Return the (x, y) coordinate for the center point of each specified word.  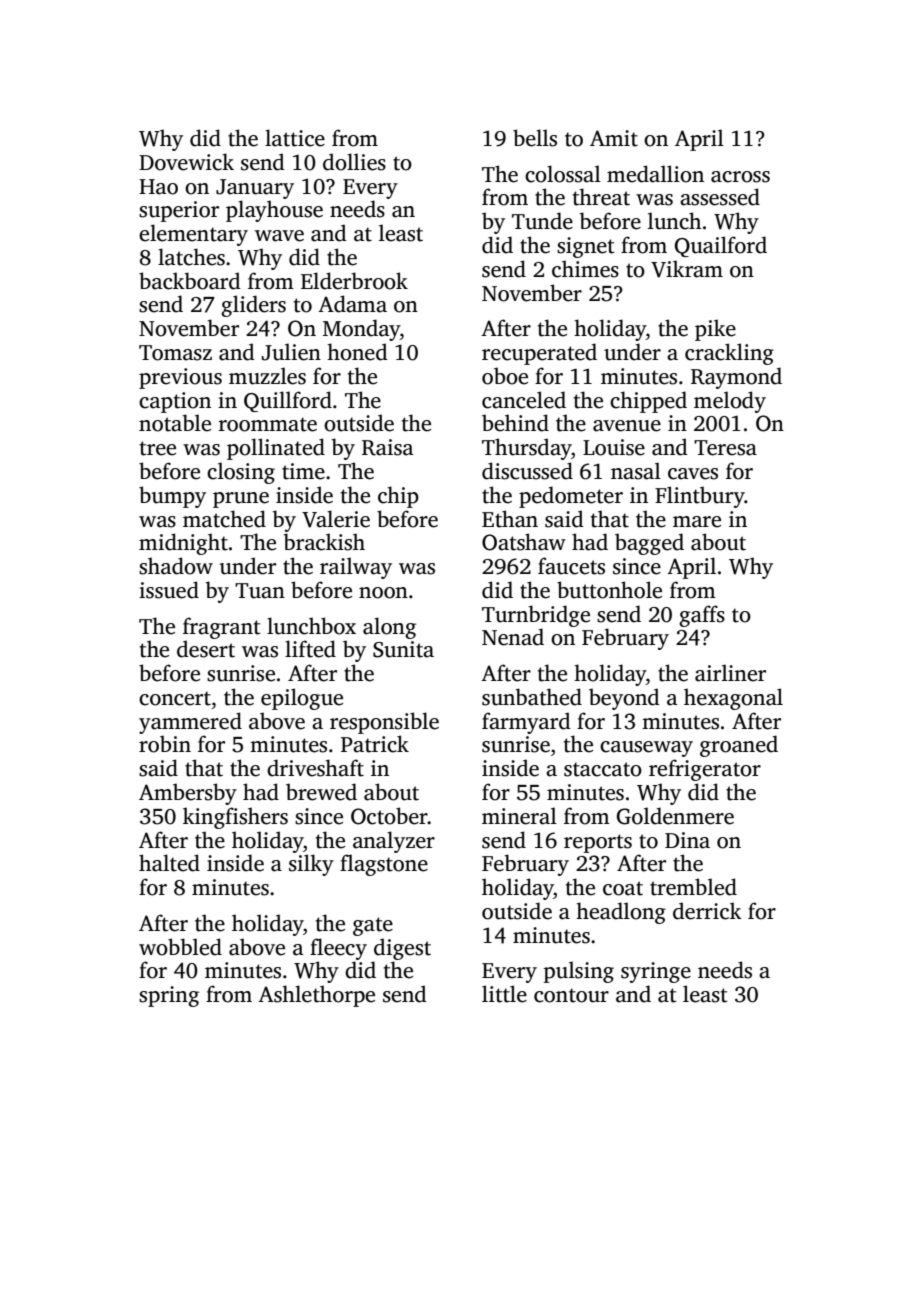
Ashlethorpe (316, 996)
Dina (687, 840)
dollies (354, 162)
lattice (295, 138)
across (740, 177)
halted (169, 863)
